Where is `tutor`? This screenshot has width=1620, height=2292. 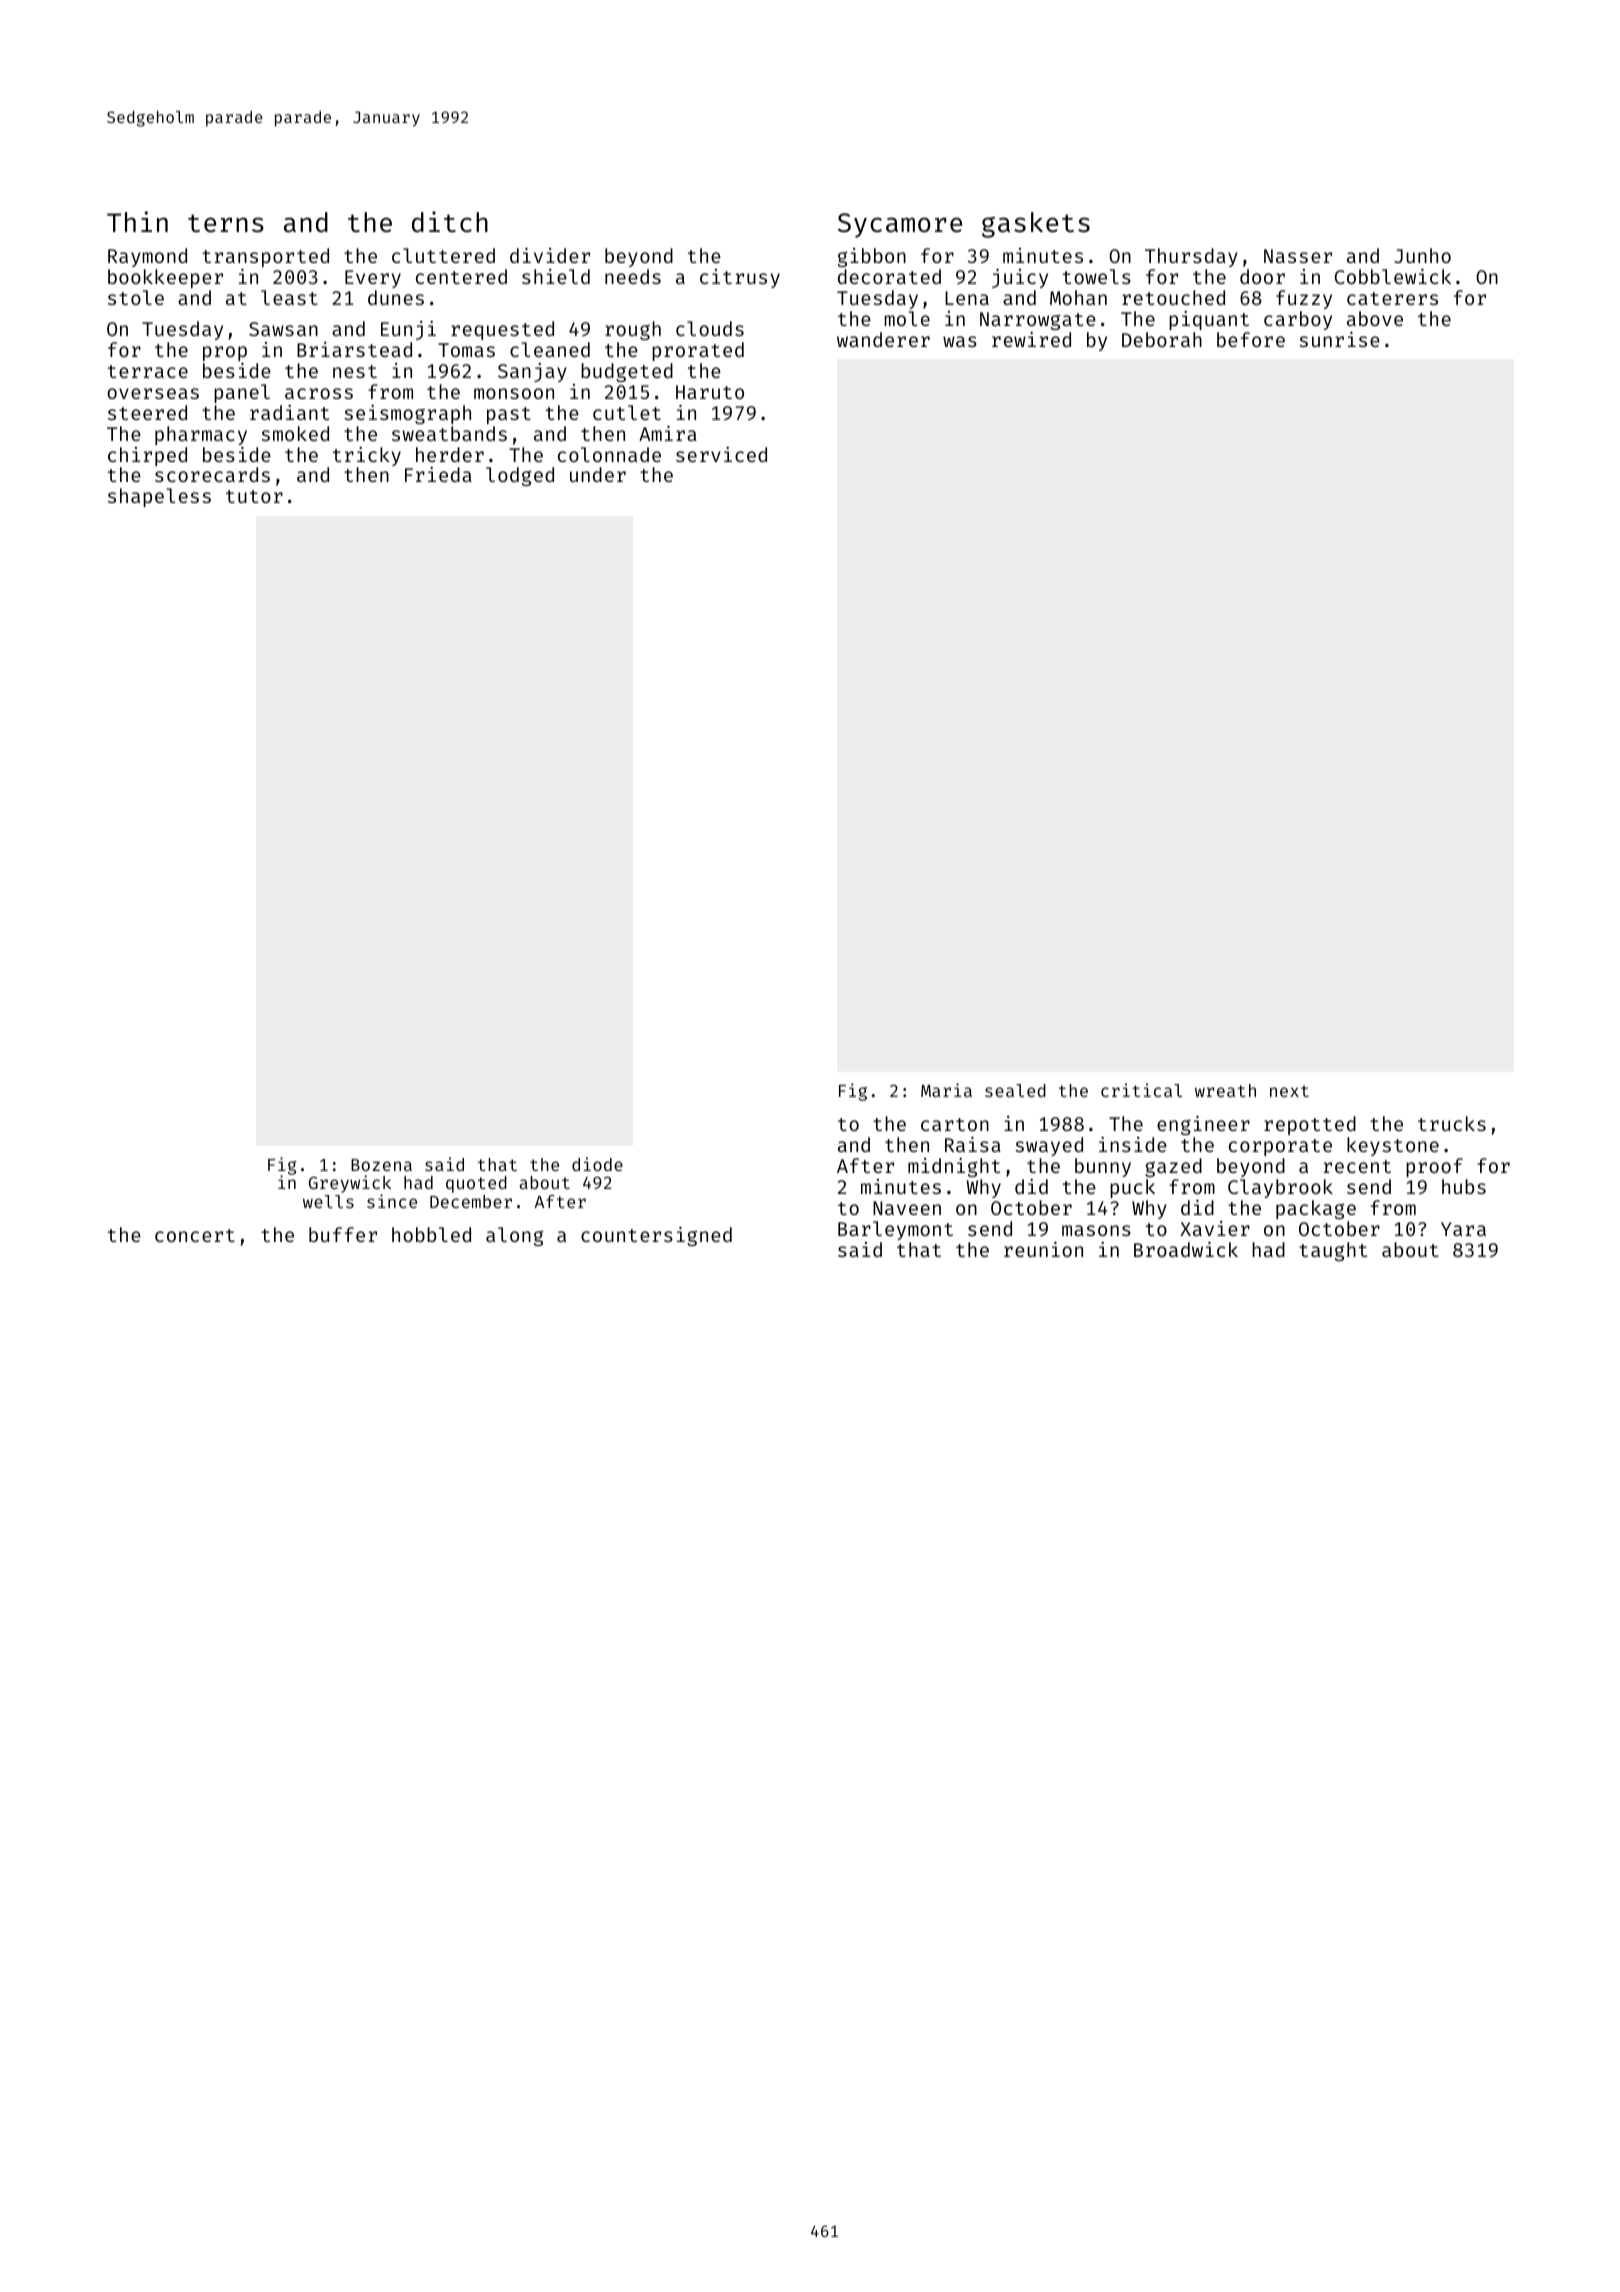
tutor is located at coordinates (254, 496).
